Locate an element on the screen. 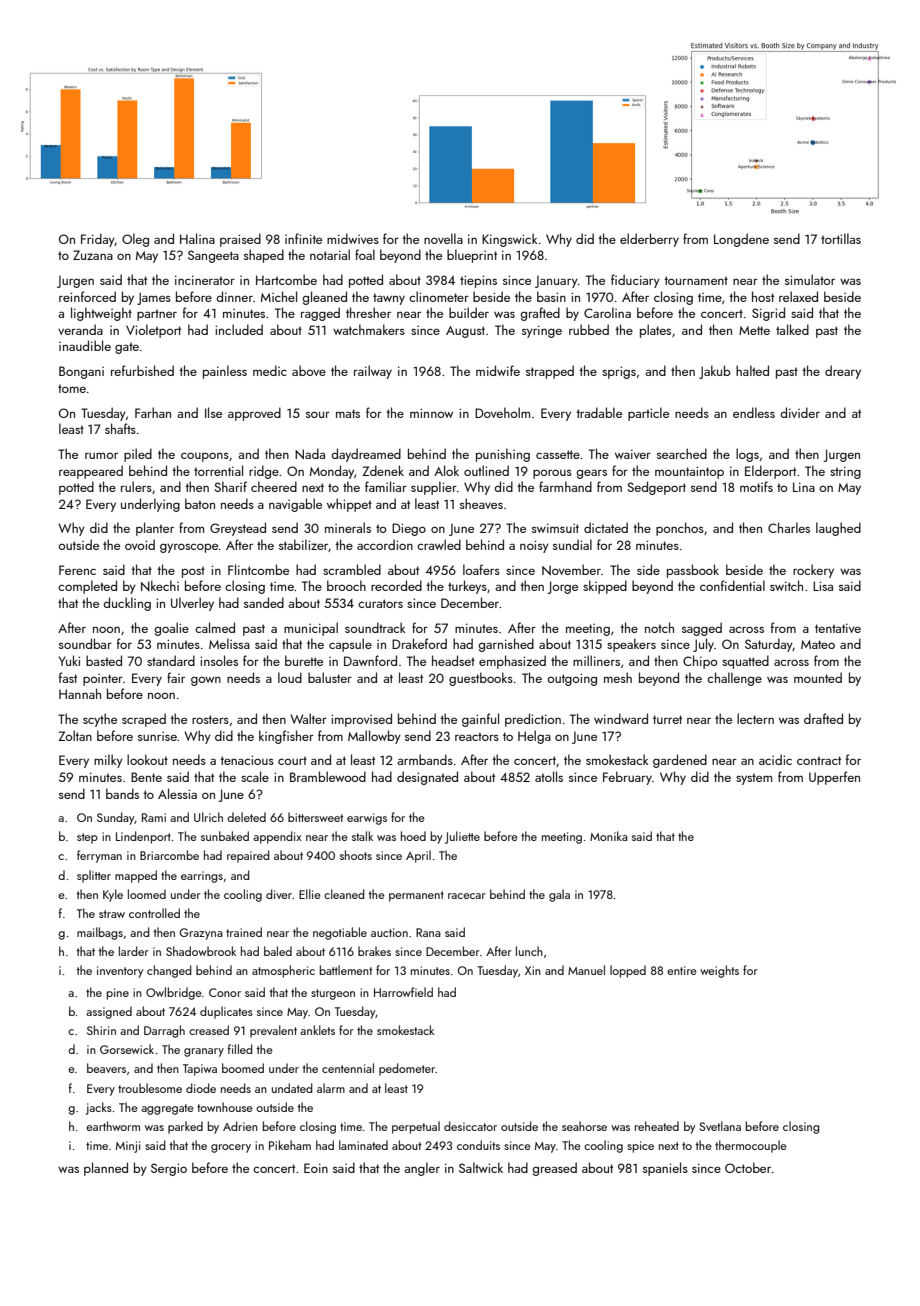 The height and width of the screenshot is (1306, 920). thermocouple is located at coordinates (751, 1146).
